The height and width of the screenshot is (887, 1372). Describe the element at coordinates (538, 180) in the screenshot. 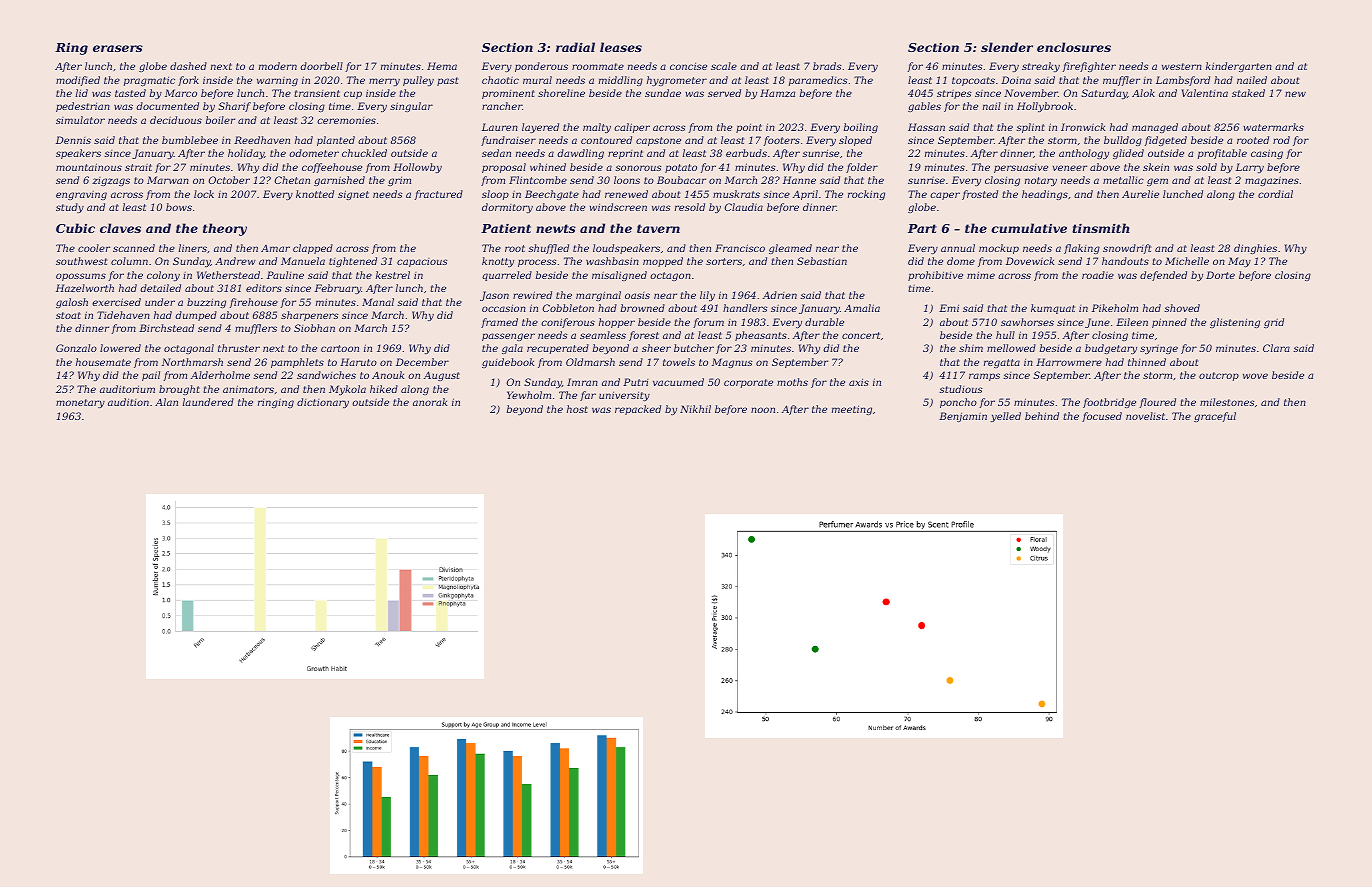

I see `Flintcombe` at that location.
